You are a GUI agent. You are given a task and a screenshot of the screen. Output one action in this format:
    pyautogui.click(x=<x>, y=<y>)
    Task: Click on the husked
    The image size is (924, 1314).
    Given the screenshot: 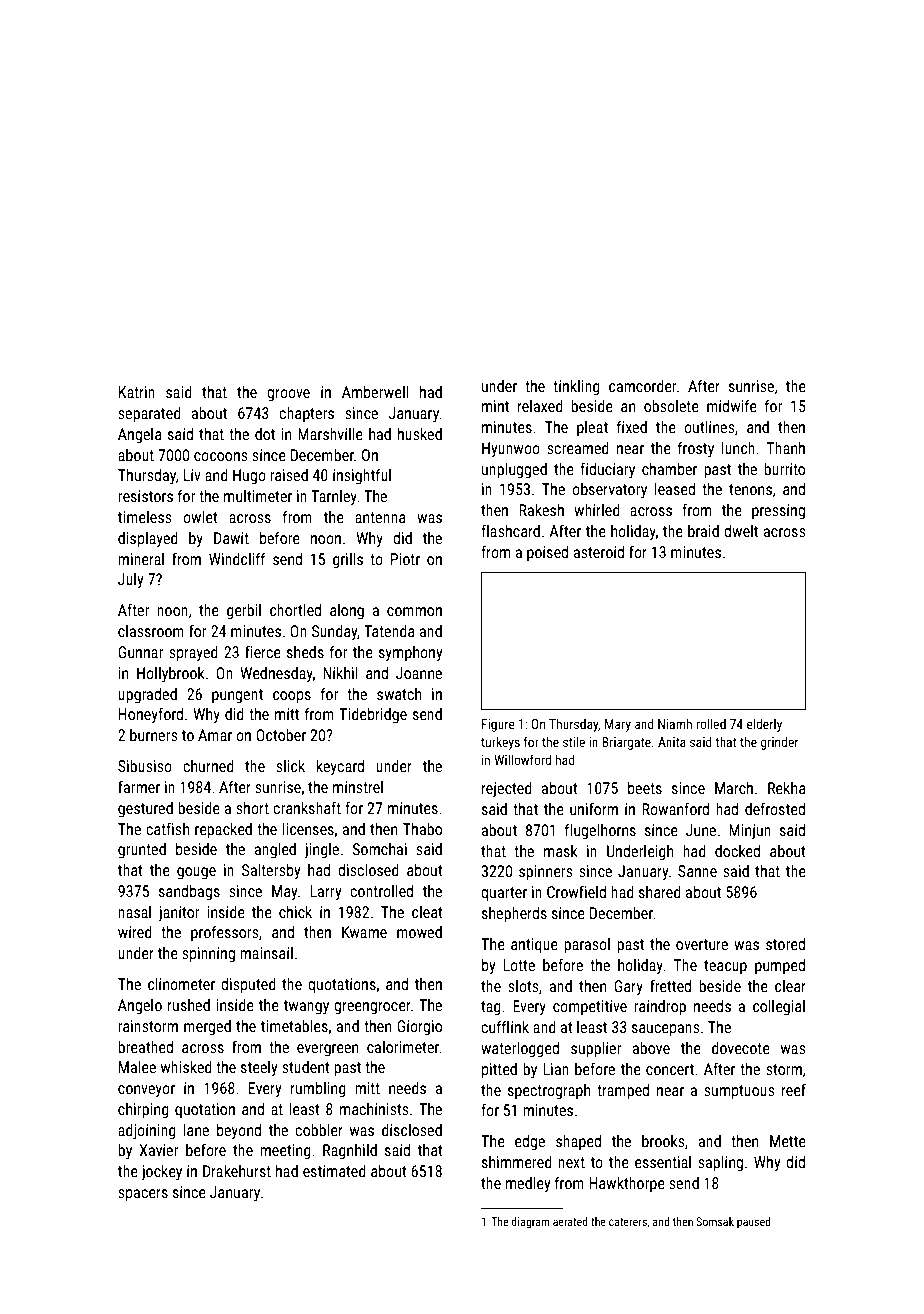 What is the action you would take?
    pyautogui.click(x=420, y=434)
